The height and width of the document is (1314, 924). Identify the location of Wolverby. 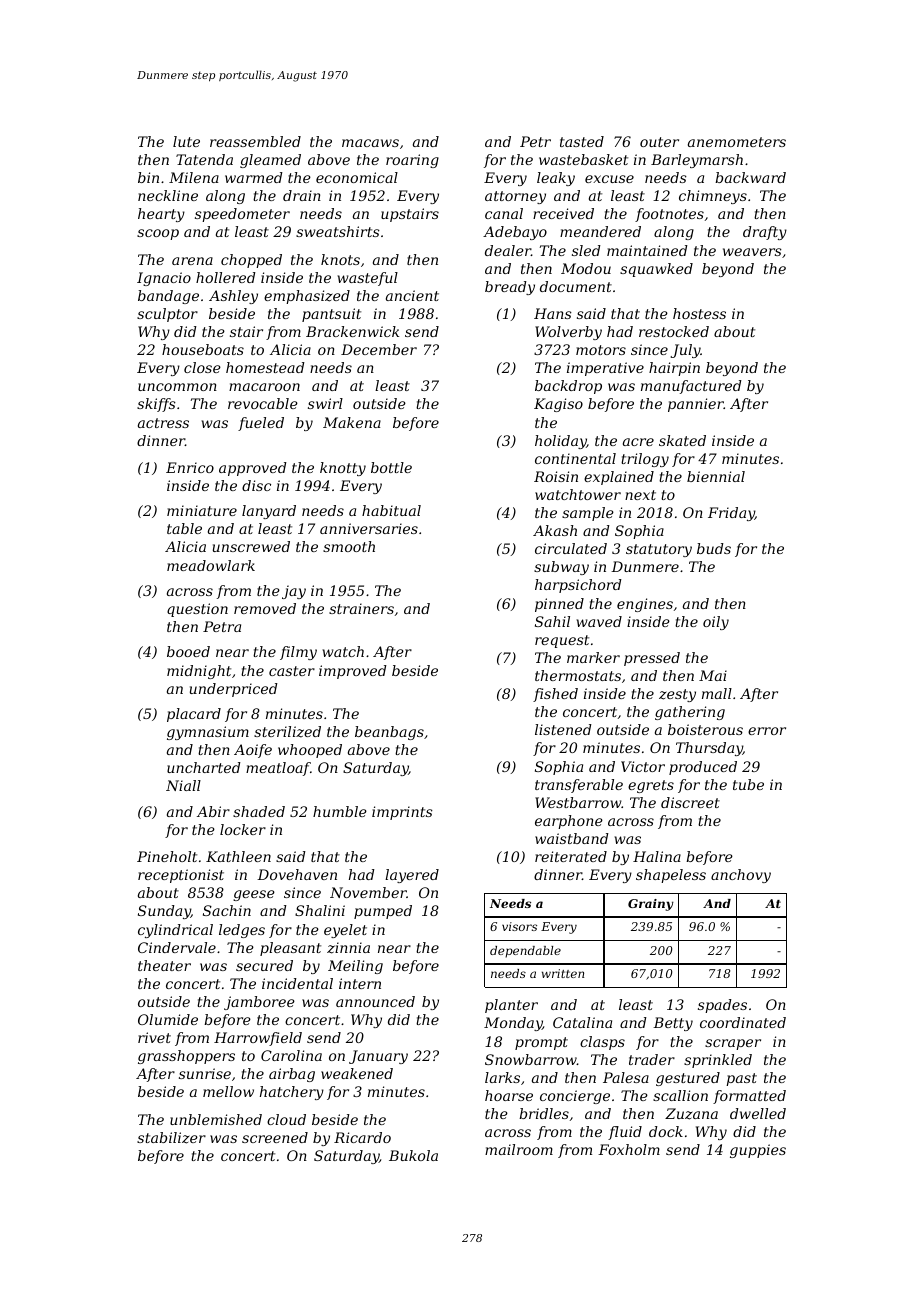
(568, 333).
